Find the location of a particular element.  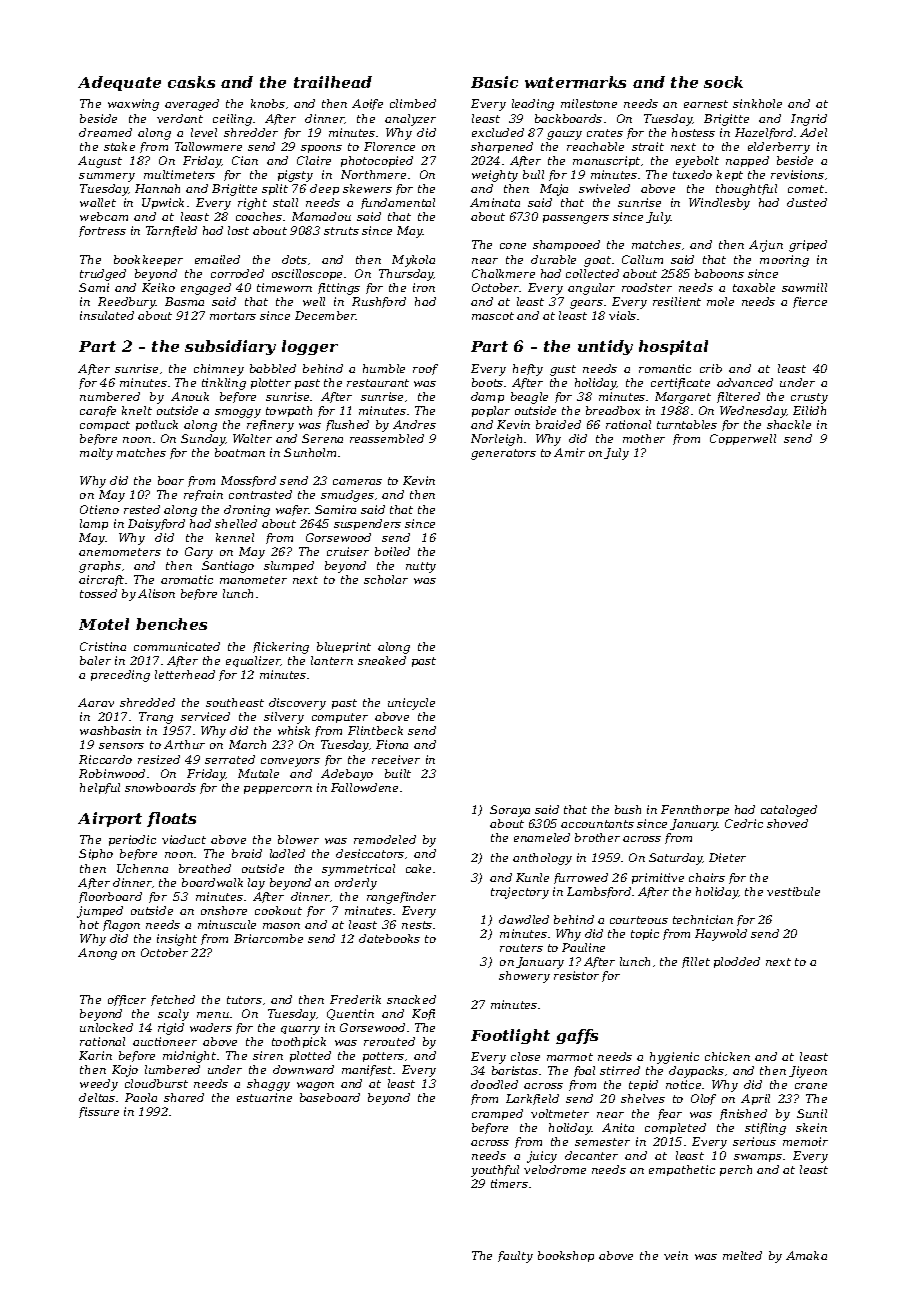

sock is located at coordinates (723, 82).
